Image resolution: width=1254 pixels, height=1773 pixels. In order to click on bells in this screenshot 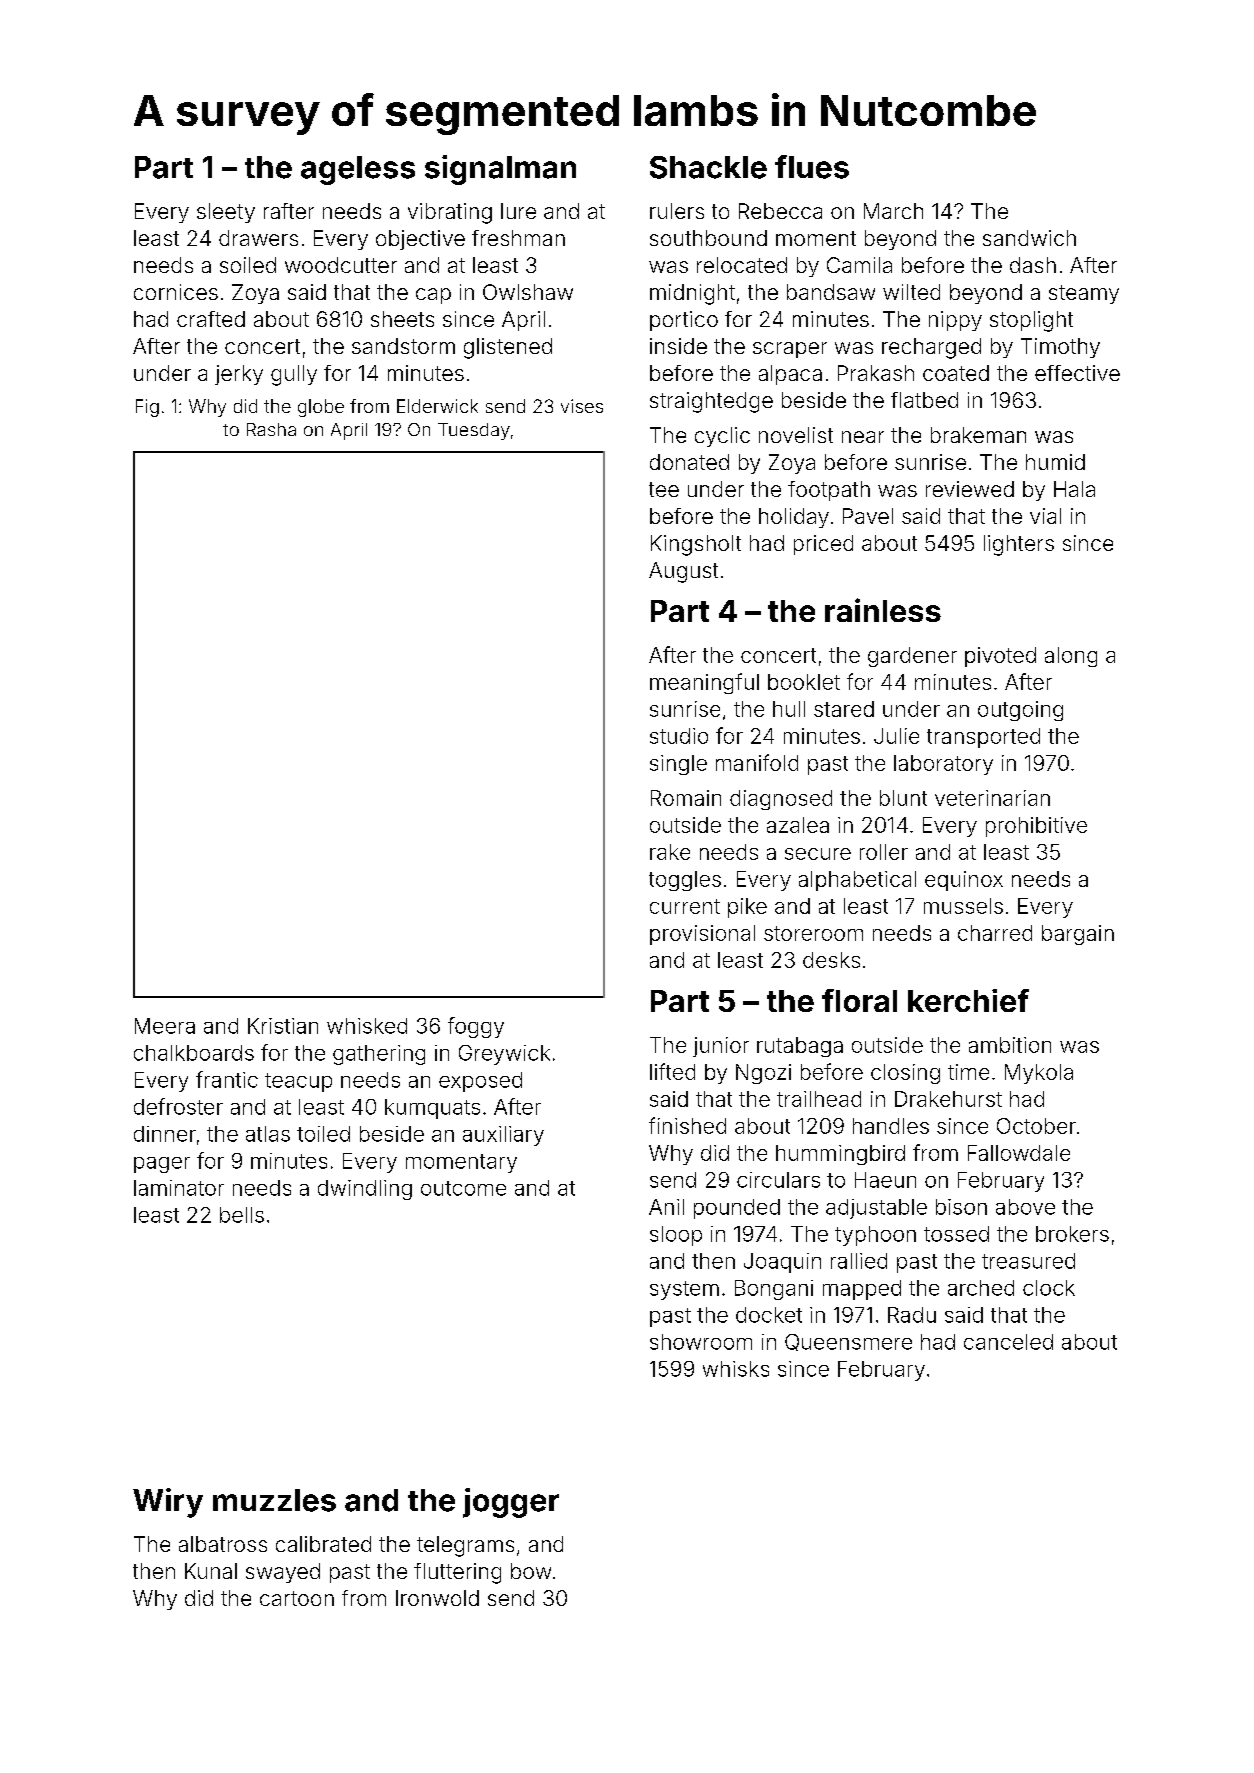, I will do `click(242, 1215)`.
